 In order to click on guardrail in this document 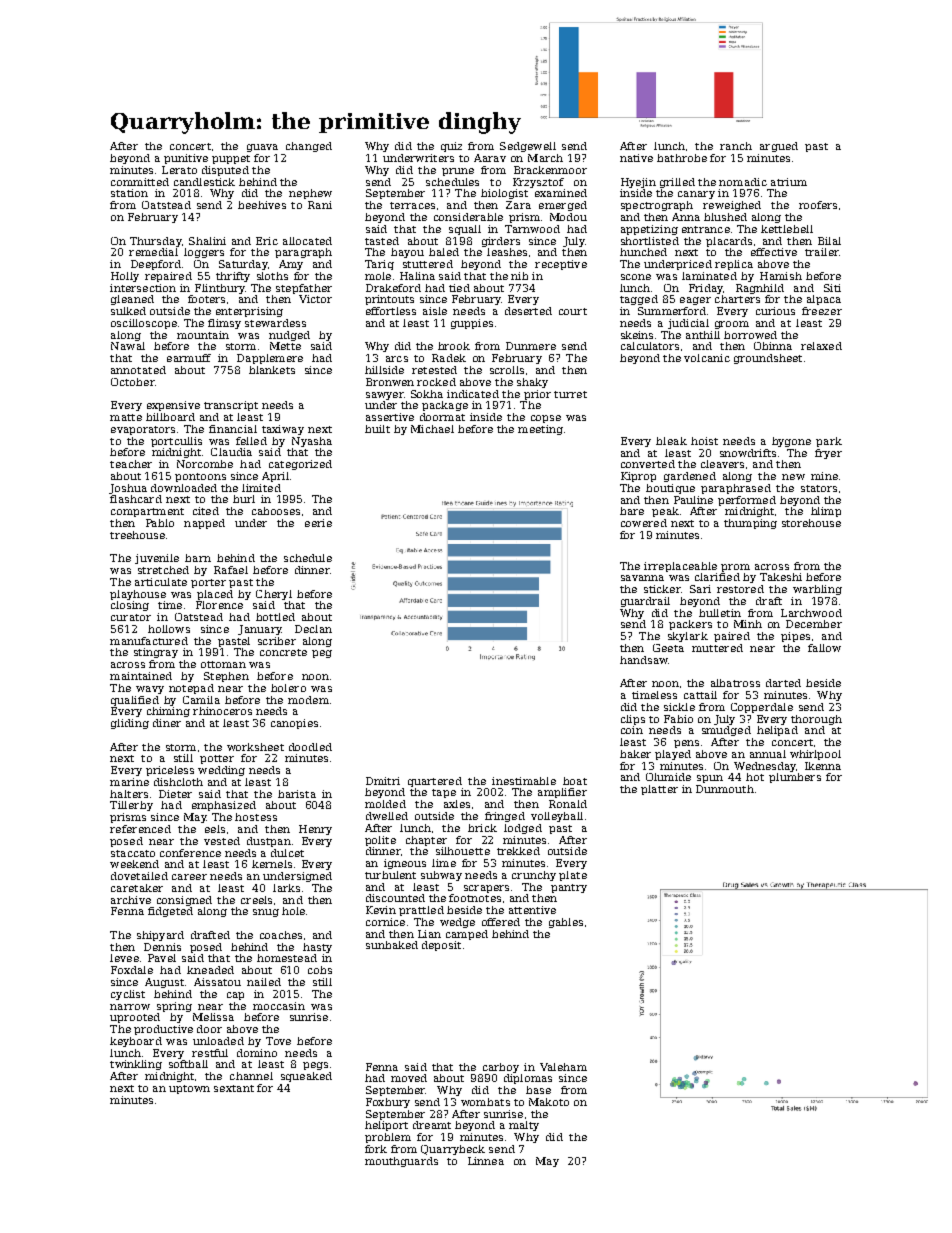, I will do `click(645, 602)`.
